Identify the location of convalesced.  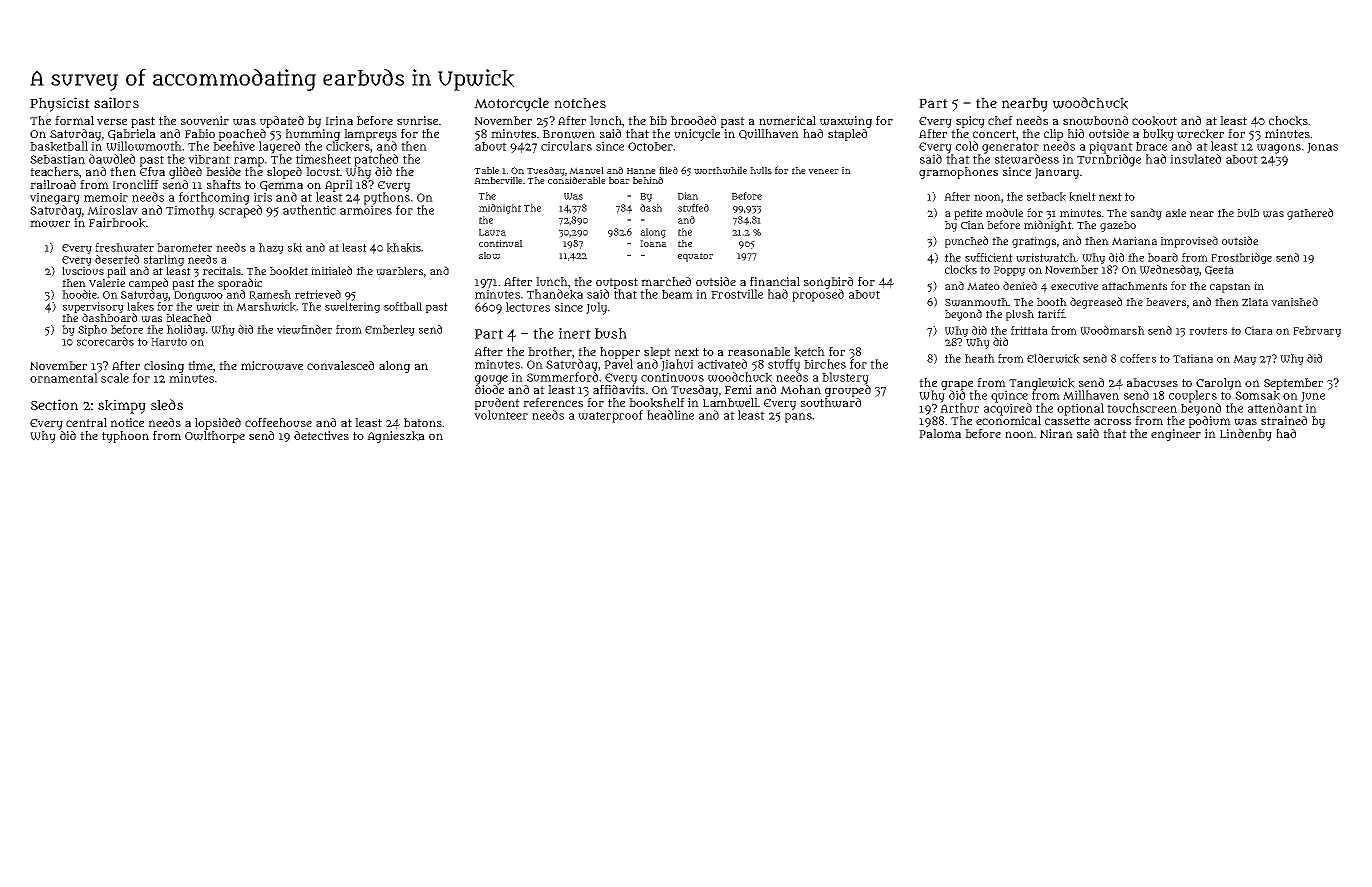
(340, 365).
